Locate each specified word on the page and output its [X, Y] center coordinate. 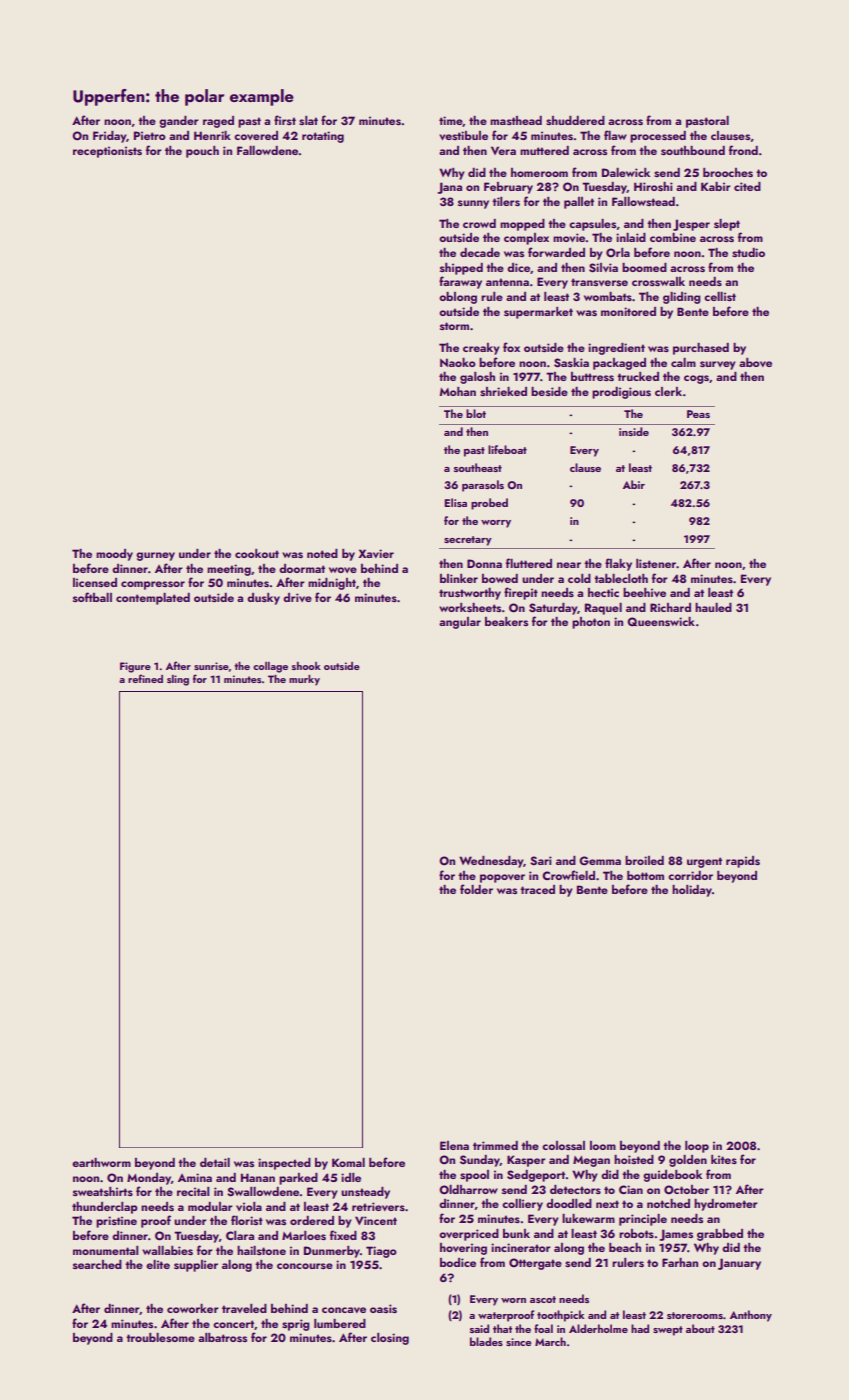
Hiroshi [653, 186]
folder [476, 889]
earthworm [101, 1162]
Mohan [458, 391]
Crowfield [568, 875]
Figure [135, 667]
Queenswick [661, 622]
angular [460, 623]
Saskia [571, 363]
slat [308, 120]
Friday [109, 137]
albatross [222, 1337]
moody [114, 555]
